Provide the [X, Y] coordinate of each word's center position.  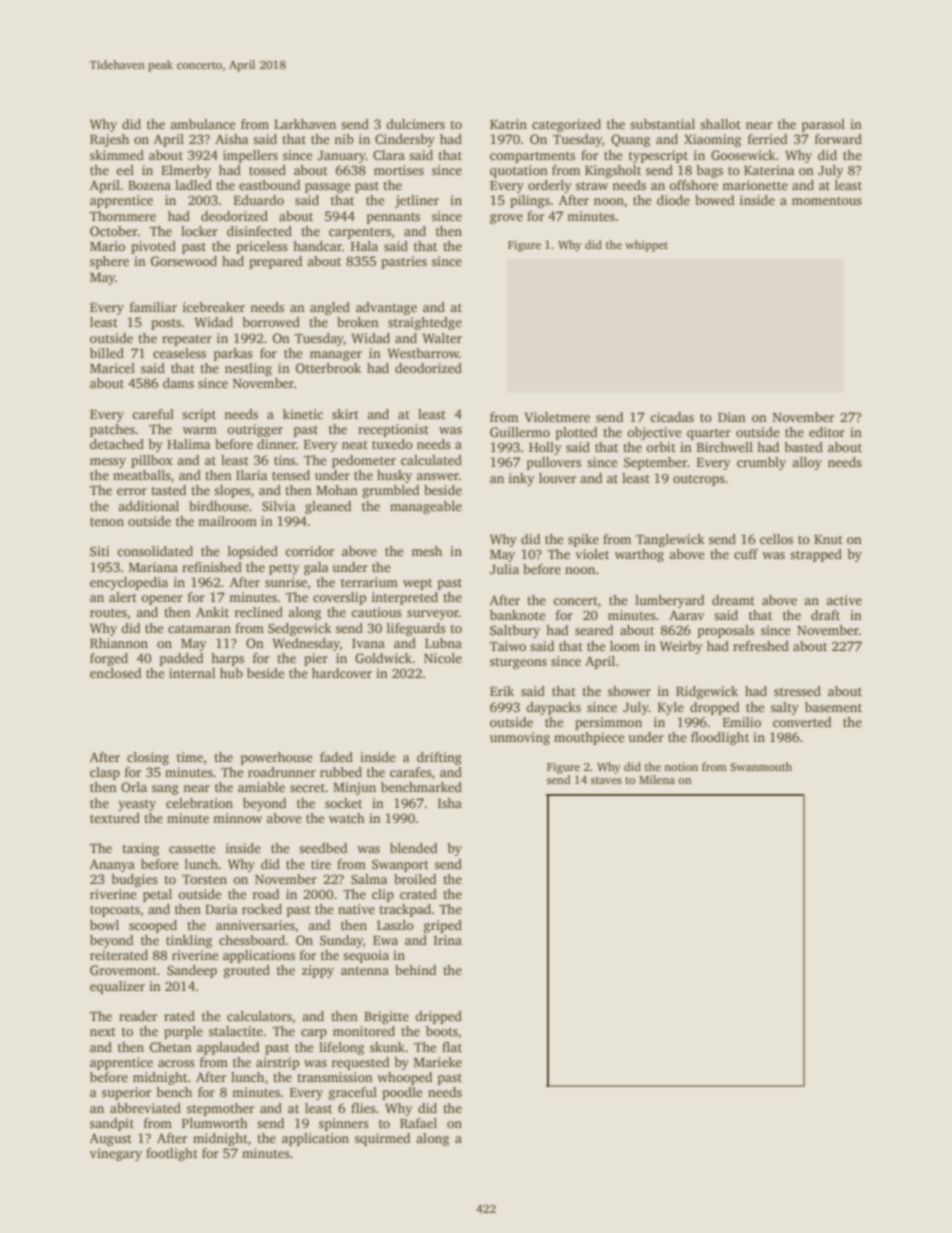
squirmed [382, 1139]
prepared [275, 262]
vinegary [116, 1154]
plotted [576, 433]
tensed [291, 475]
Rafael [418, 1123]
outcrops [699, 480]
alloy [807, 463]
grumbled [390, 491]
